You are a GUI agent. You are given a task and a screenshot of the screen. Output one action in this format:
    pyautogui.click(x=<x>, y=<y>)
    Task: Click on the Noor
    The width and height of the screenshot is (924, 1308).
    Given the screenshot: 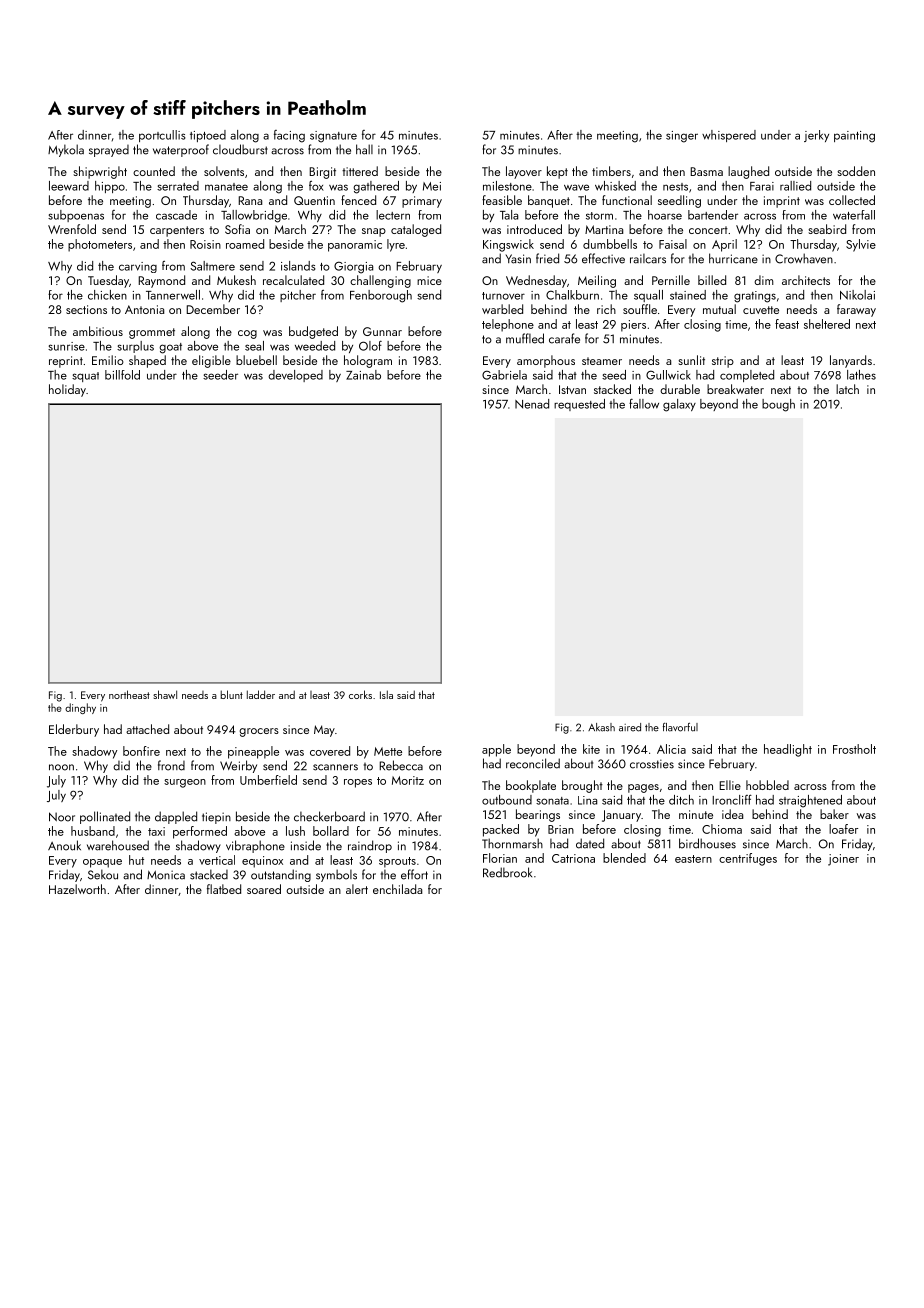 What is the action you would take?
    pyautogui.click(x=62, y=817)
